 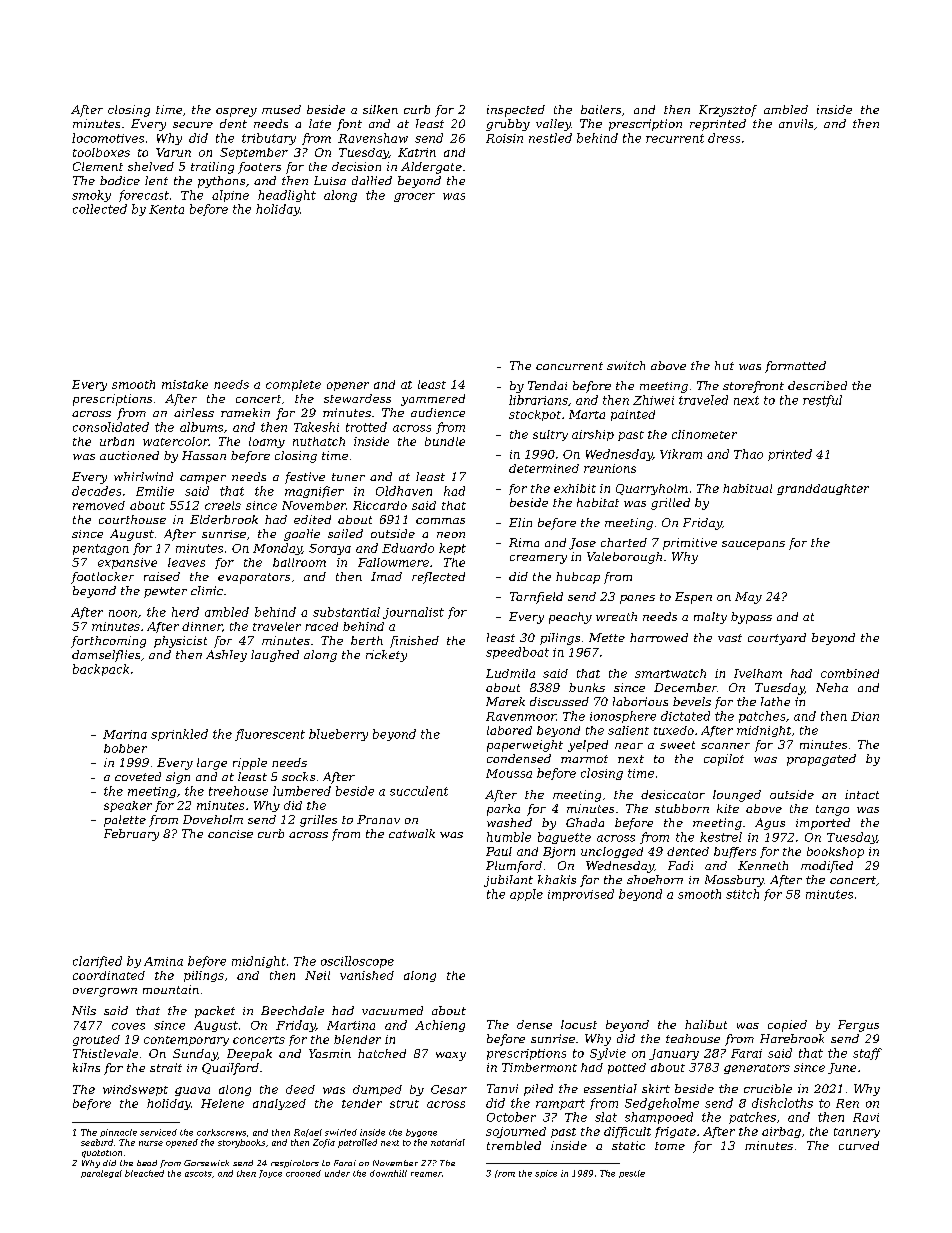 What do you see at coordinates (111, 427) in the screenshot?
I see `consolidated` at bounding box center [111, 427].
